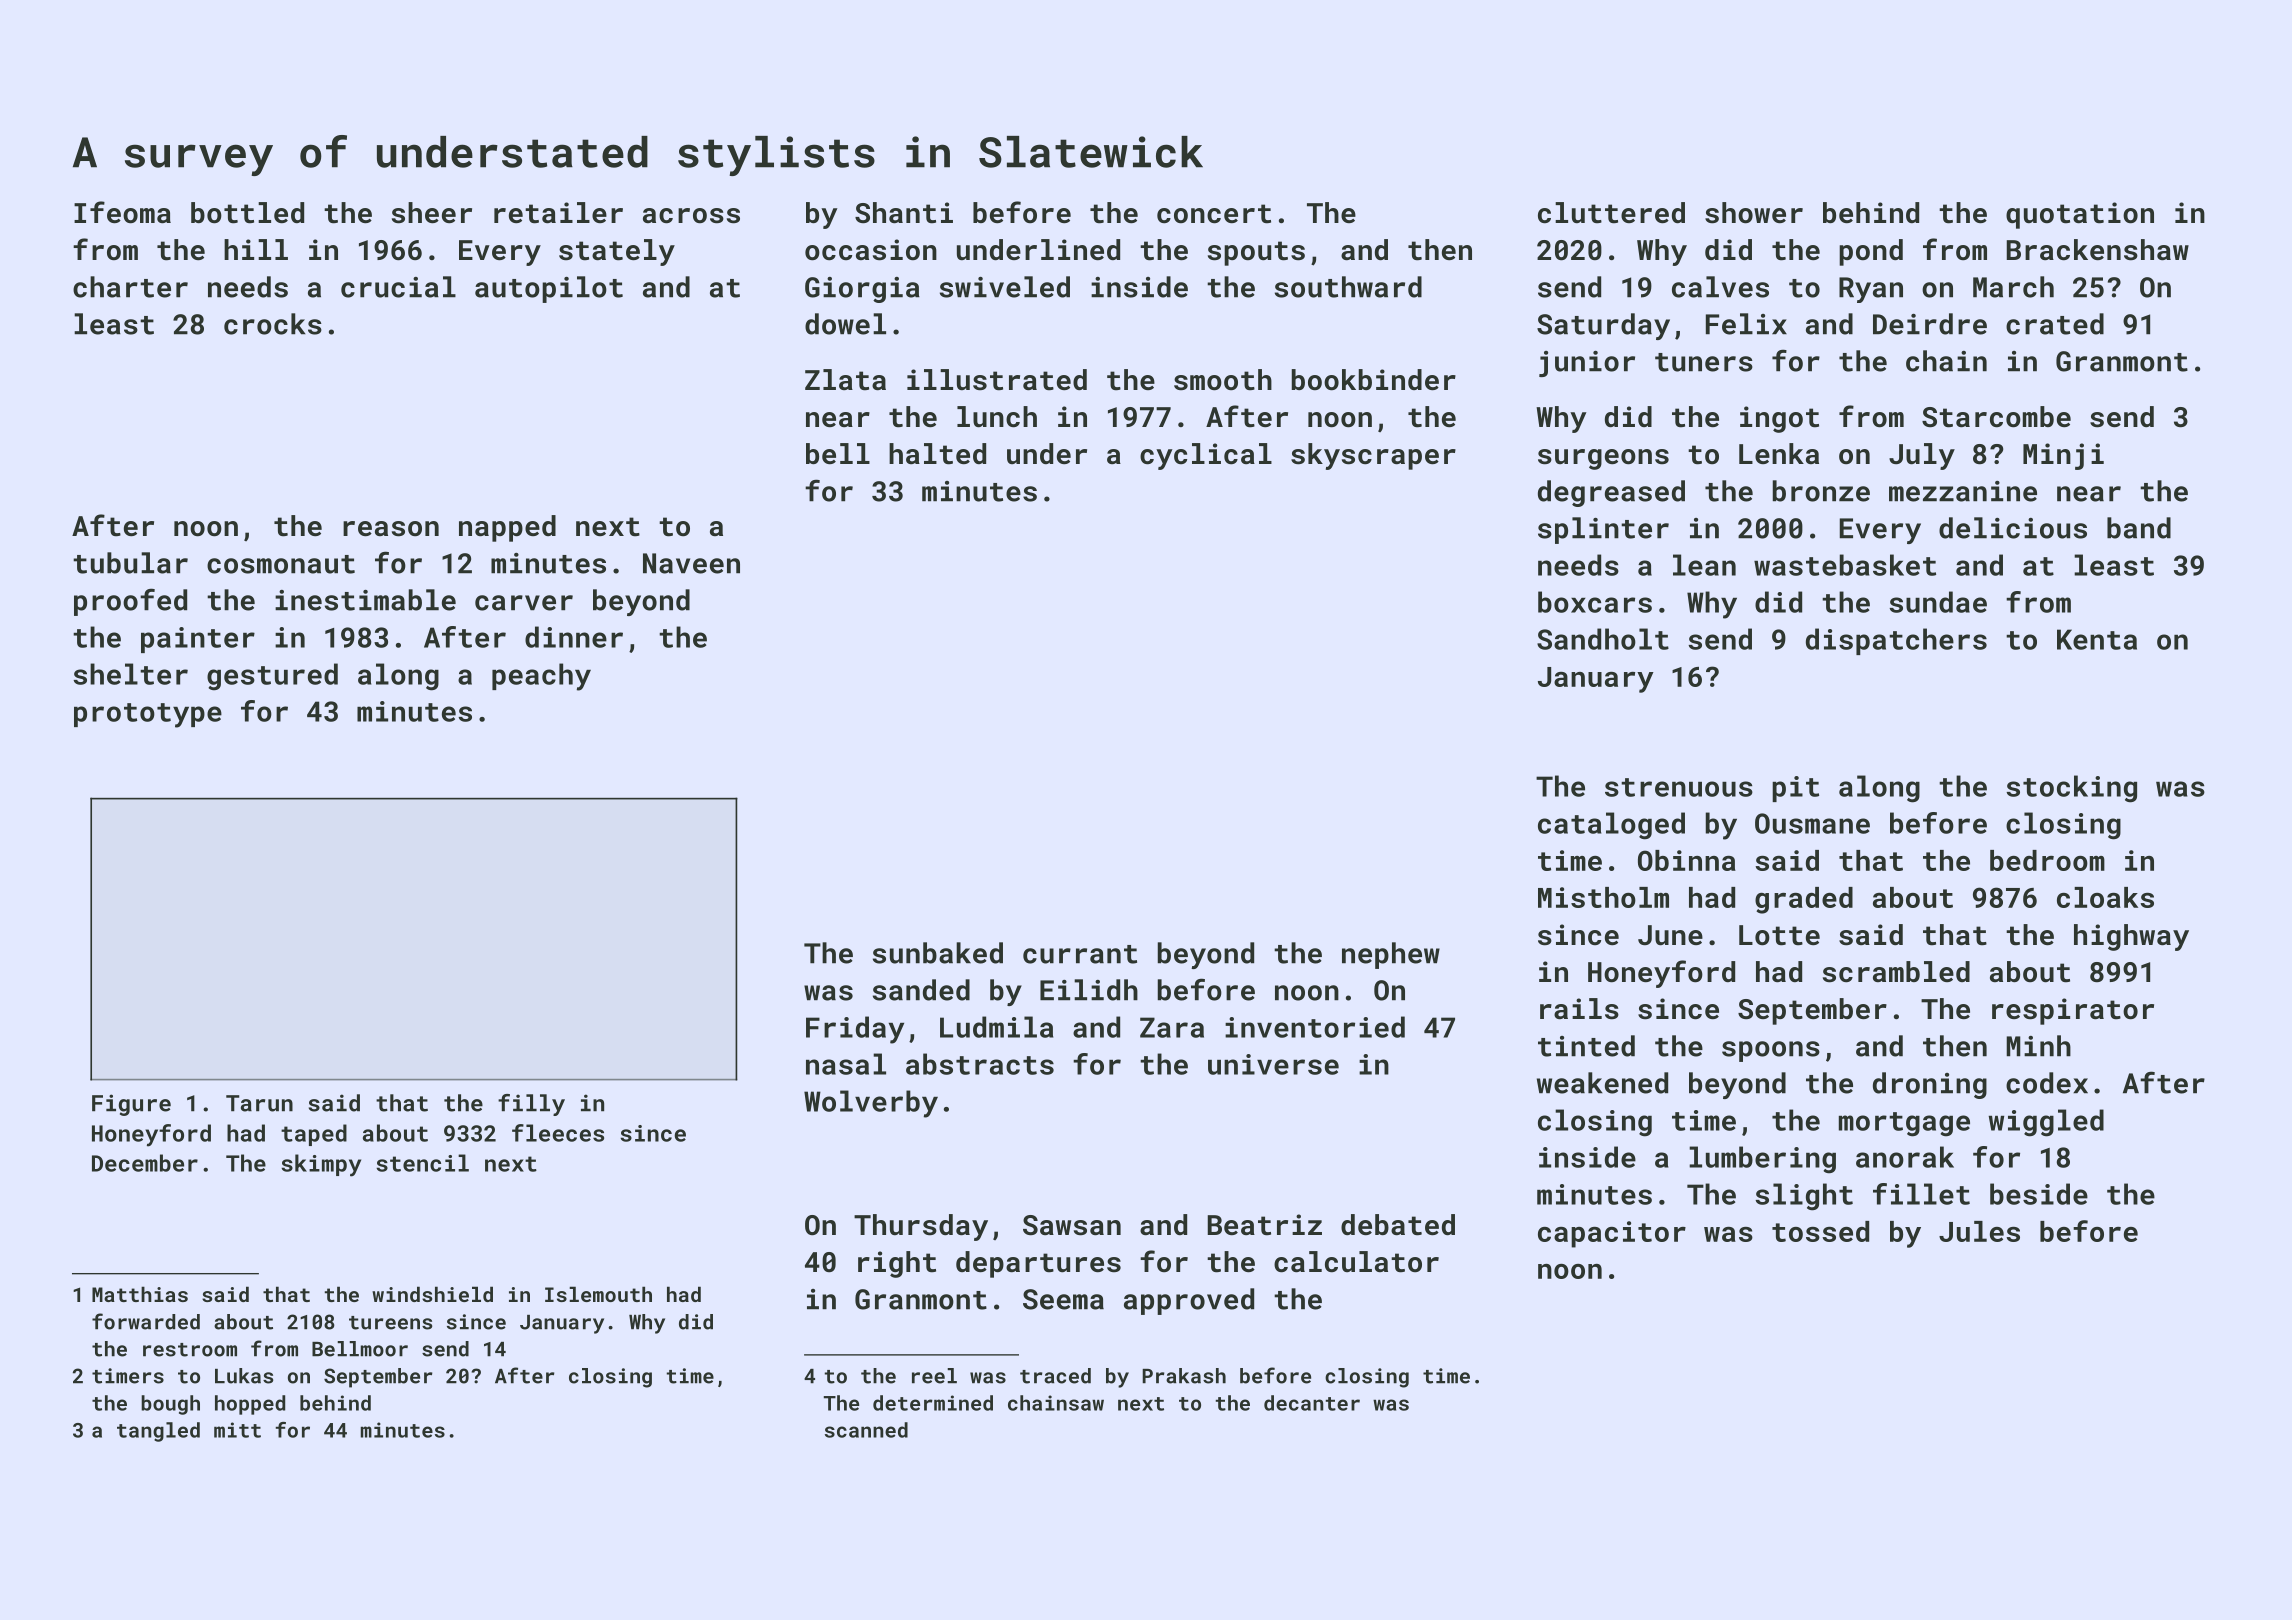 Image resolution: width=2292 pixels, height=1620 pixels. Describe the element at coordinates (2071, 789) in the document. I see `stocking` at that location.
